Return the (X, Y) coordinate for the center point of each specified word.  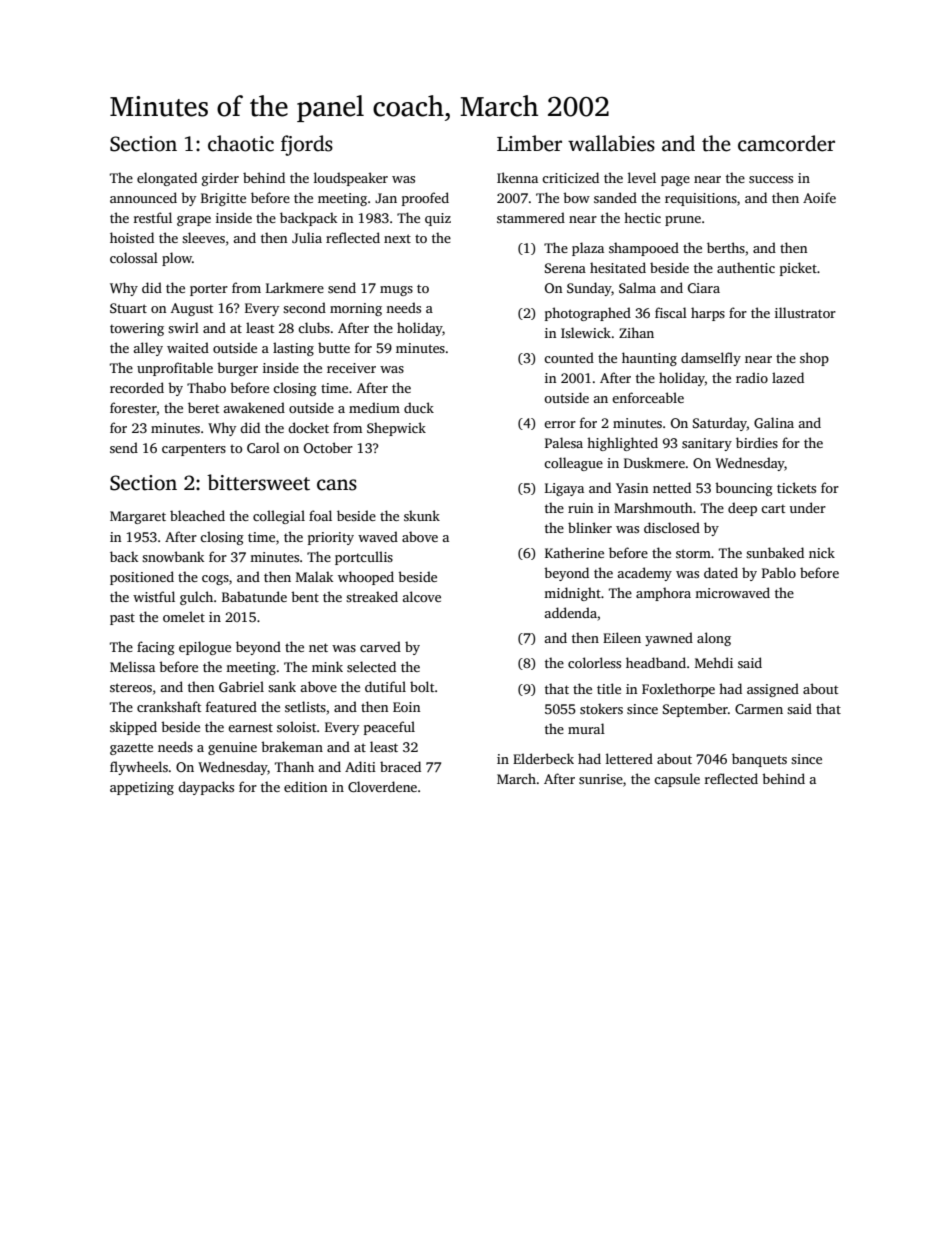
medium (374, 407)
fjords (307, 145)
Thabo (206, 387)
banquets (759, 760)
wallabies (611, 143)
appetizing (142, 788)
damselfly (711, 359)
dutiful (385, 686)
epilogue (205, 648)
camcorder (786, 143)
